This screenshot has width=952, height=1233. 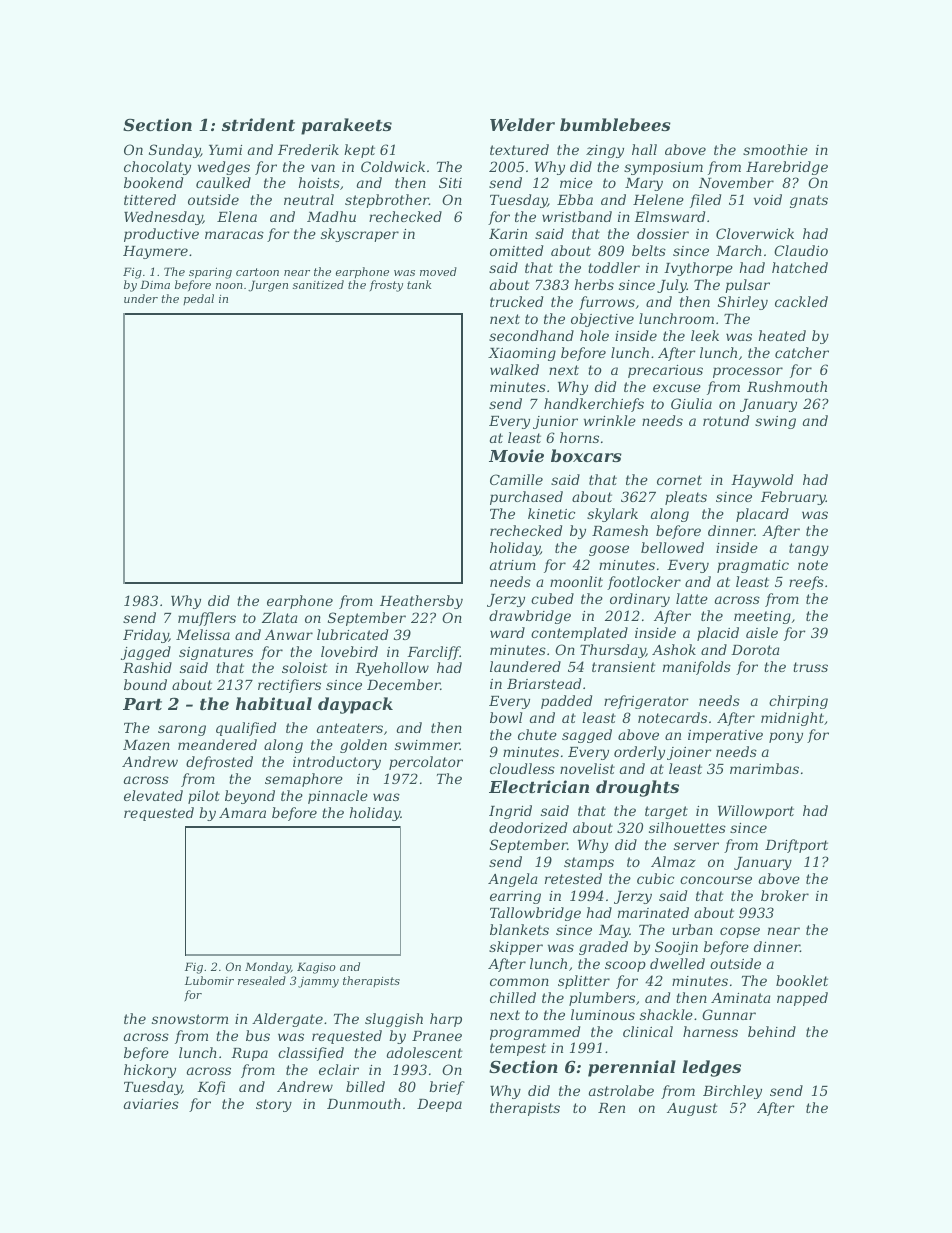 What do you see at coordinates (147, 667) in the screenshot?
I see `Rashid` at bounding box center [147, 667].
